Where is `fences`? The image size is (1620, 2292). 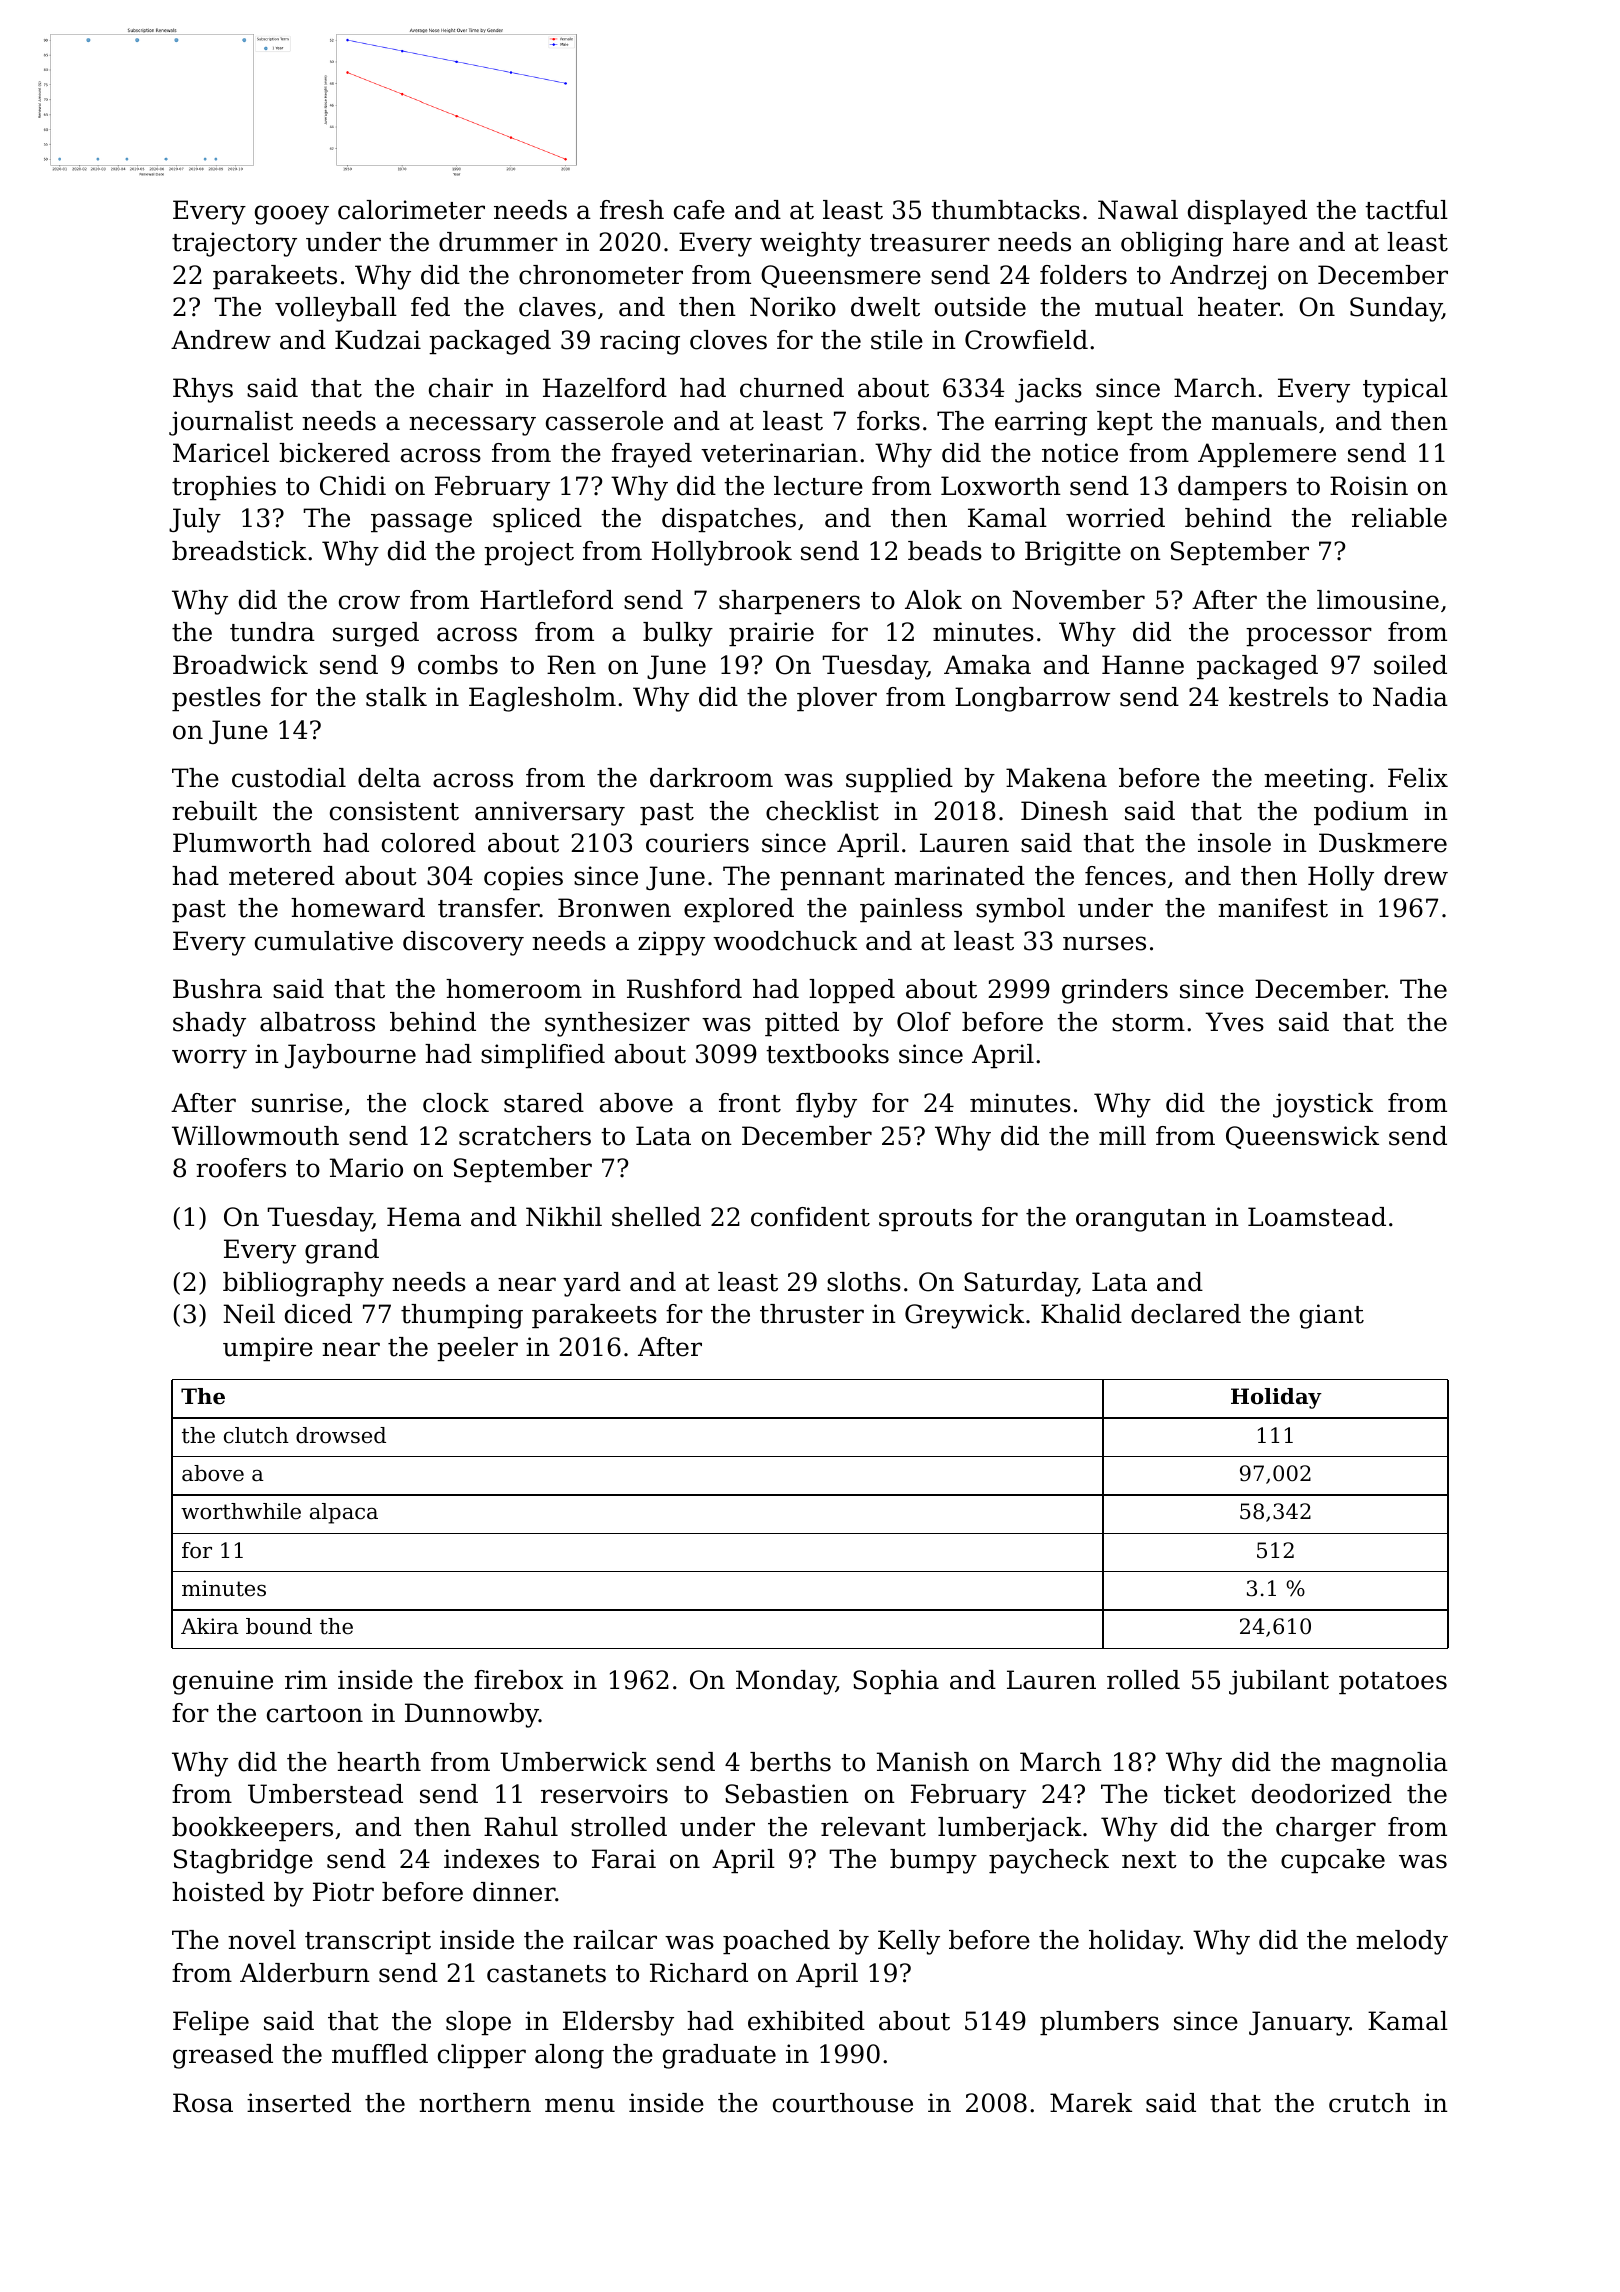 fences is located at coordinates (1125, 876).
